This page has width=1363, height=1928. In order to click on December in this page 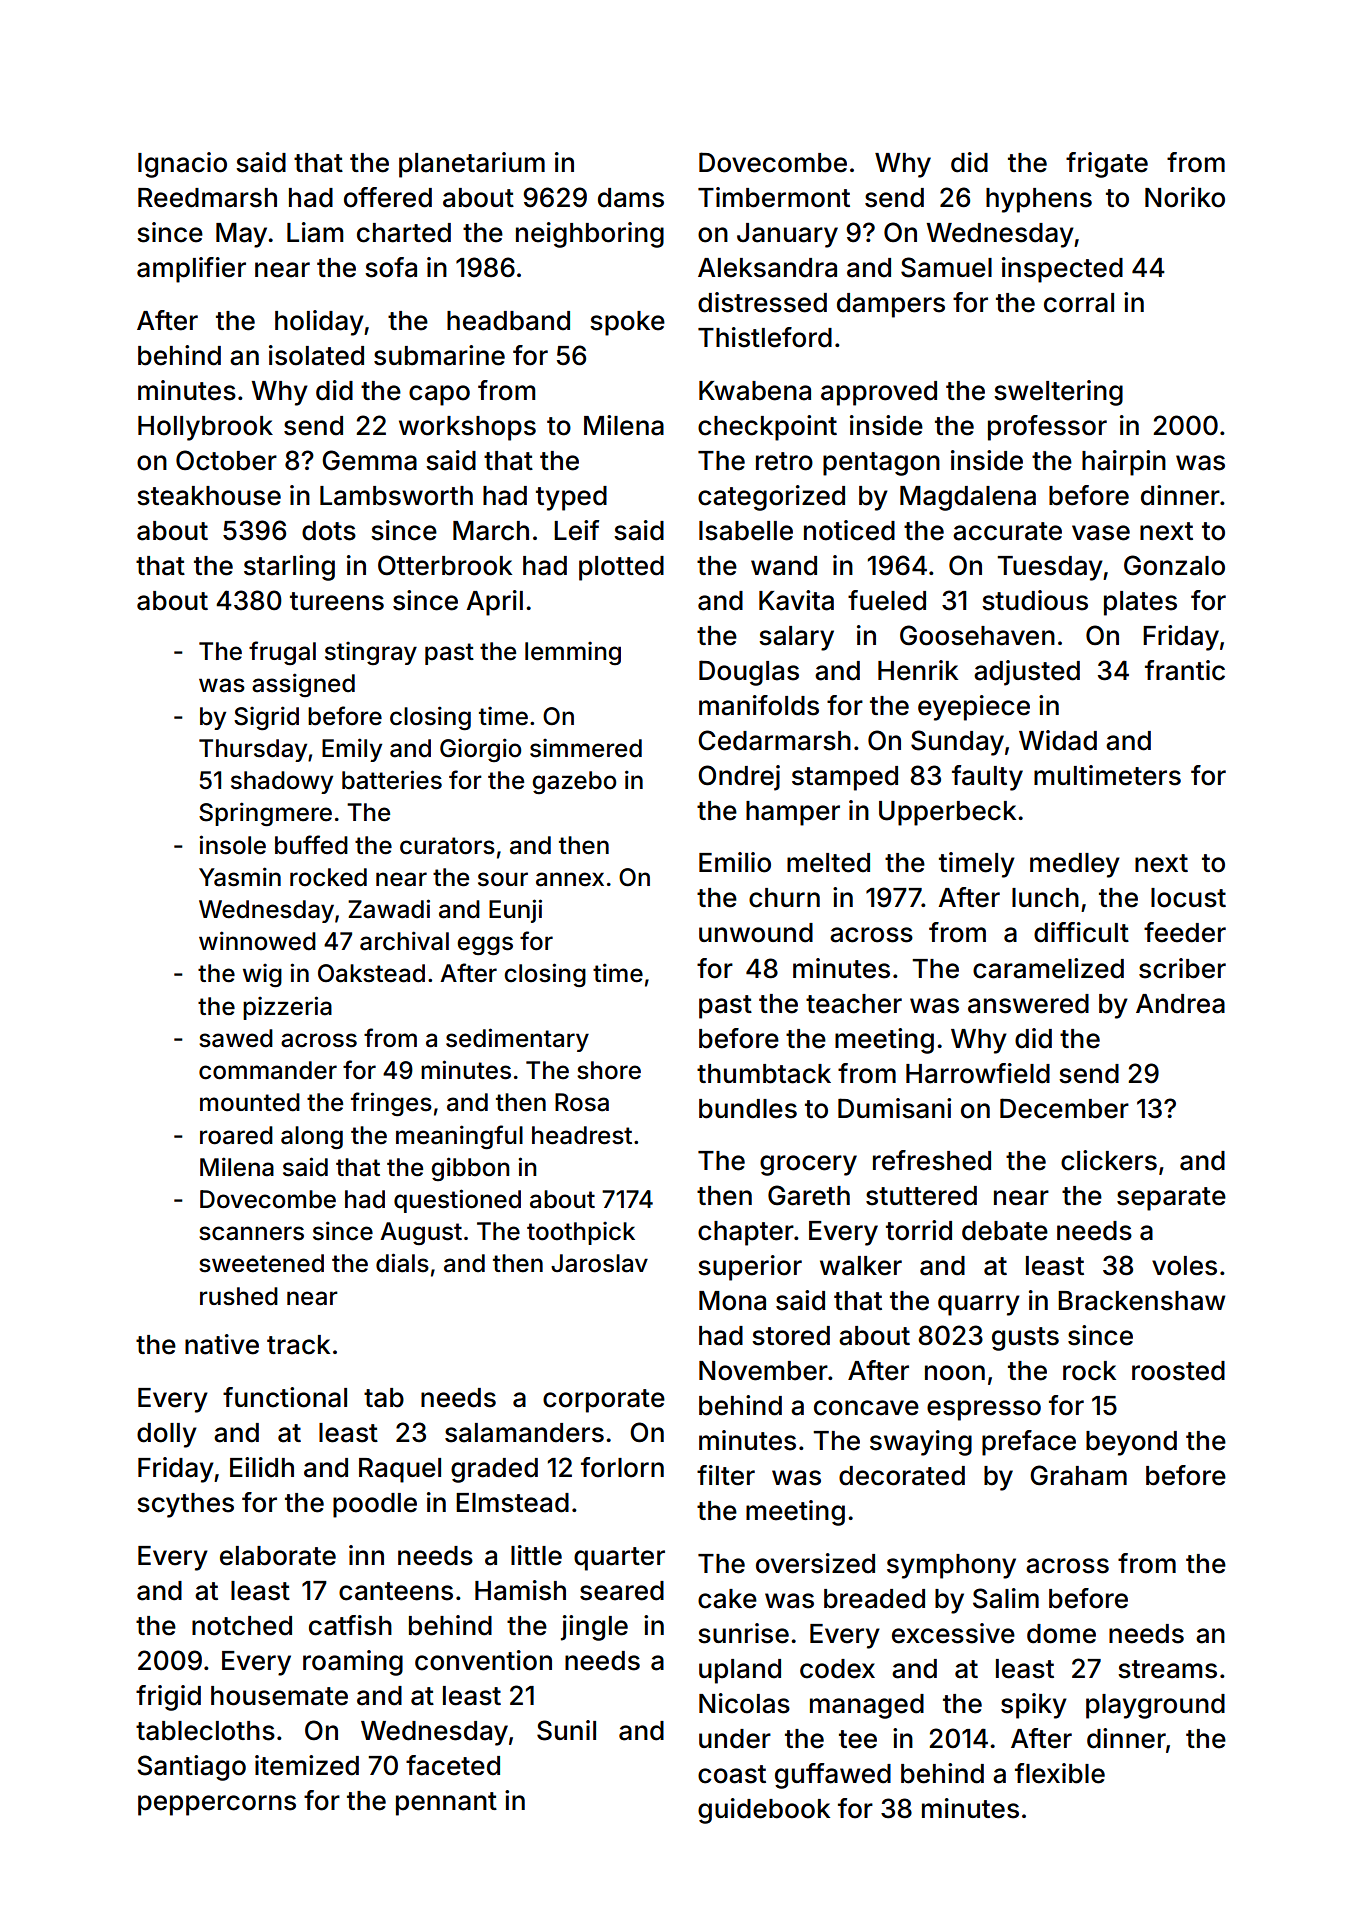, I will do `click(1064, 1108)`.
